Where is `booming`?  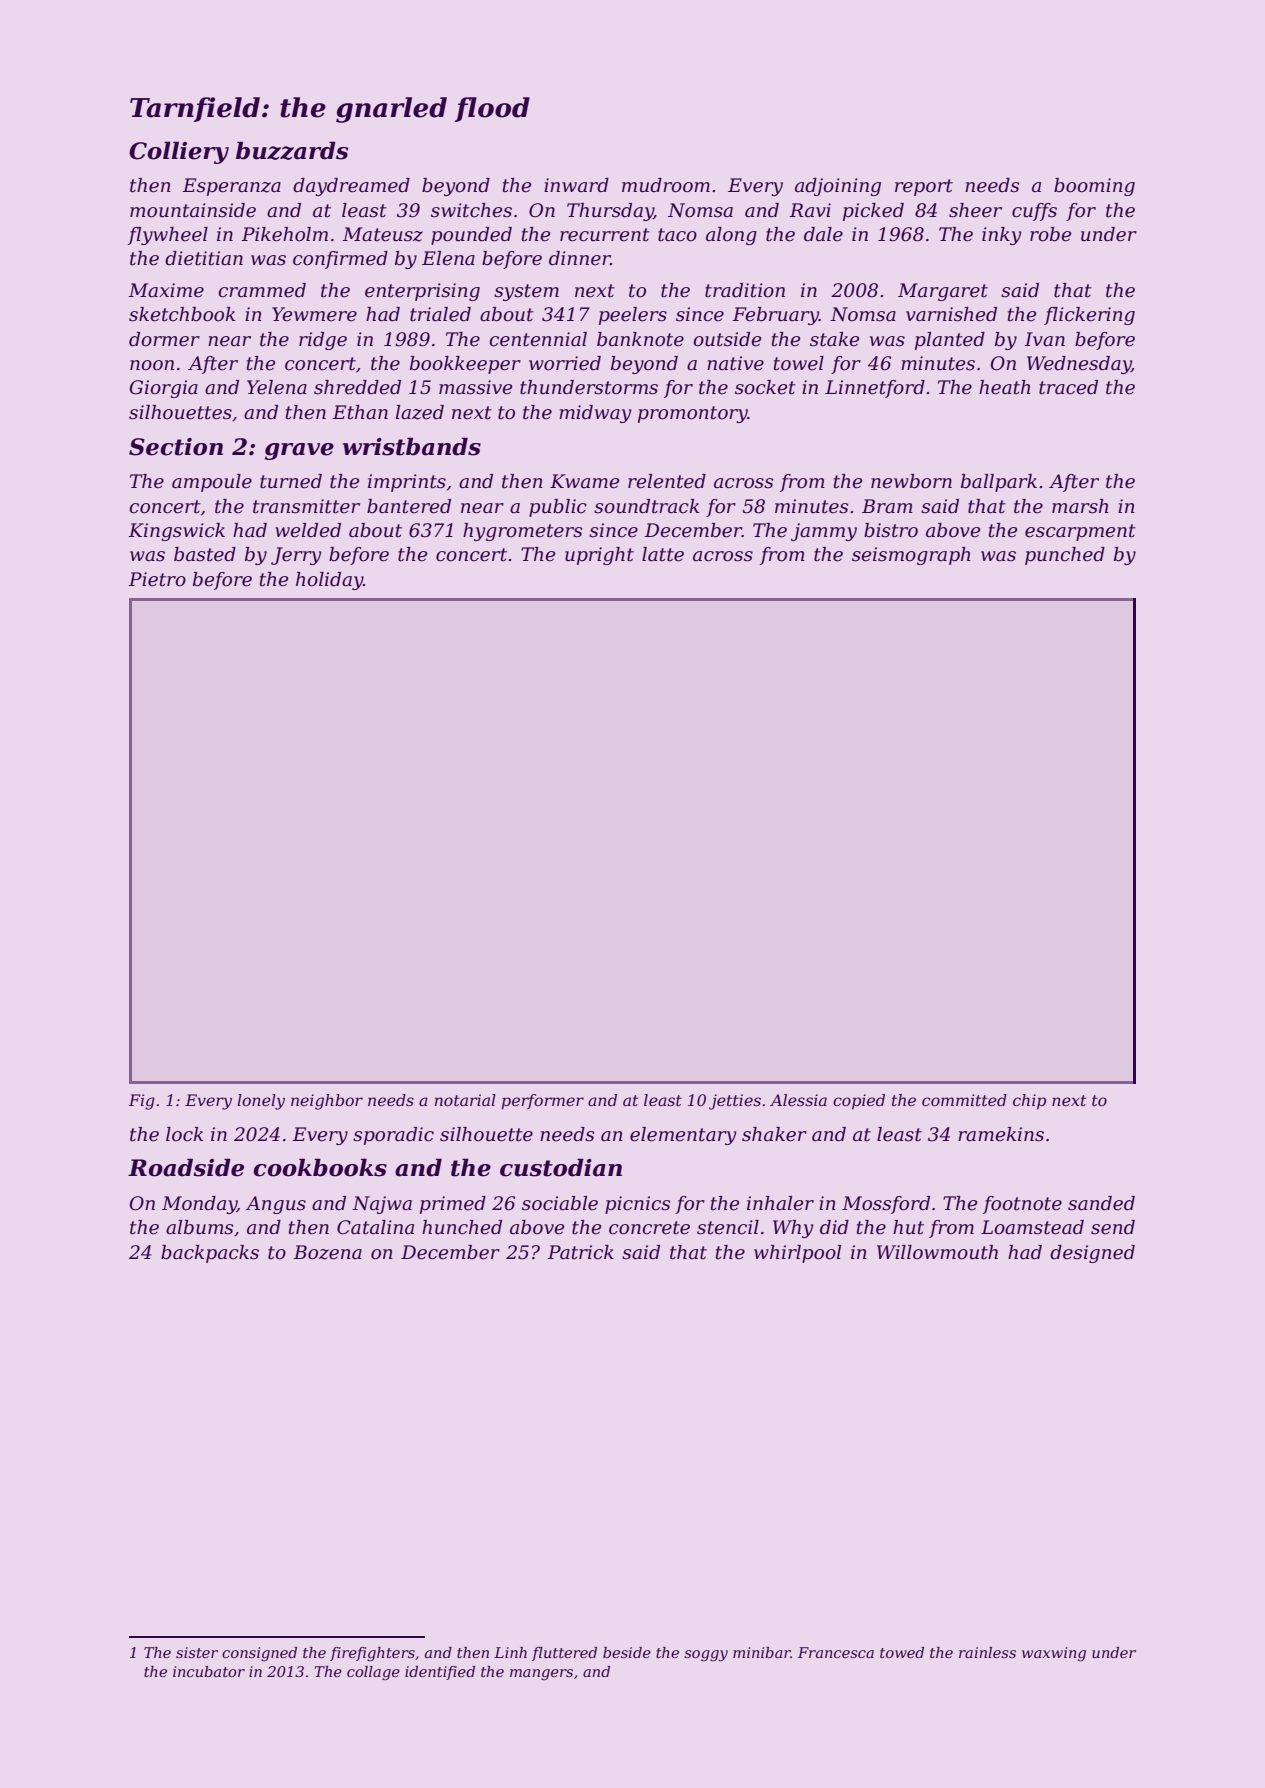
booming is located at coordinates (1094, 187).
